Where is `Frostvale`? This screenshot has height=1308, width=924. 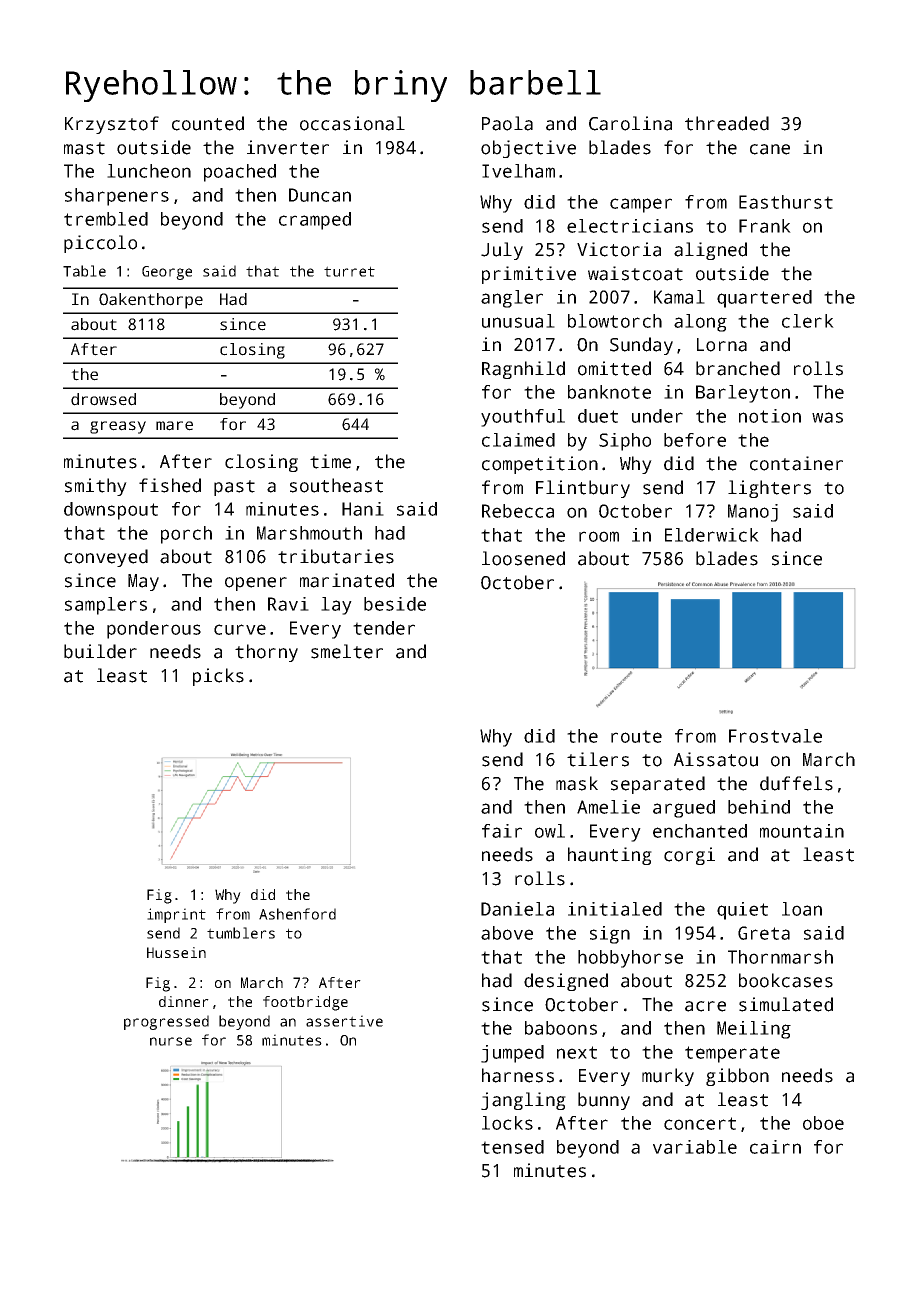 Frostvale is located at coordinates (775, 736).
